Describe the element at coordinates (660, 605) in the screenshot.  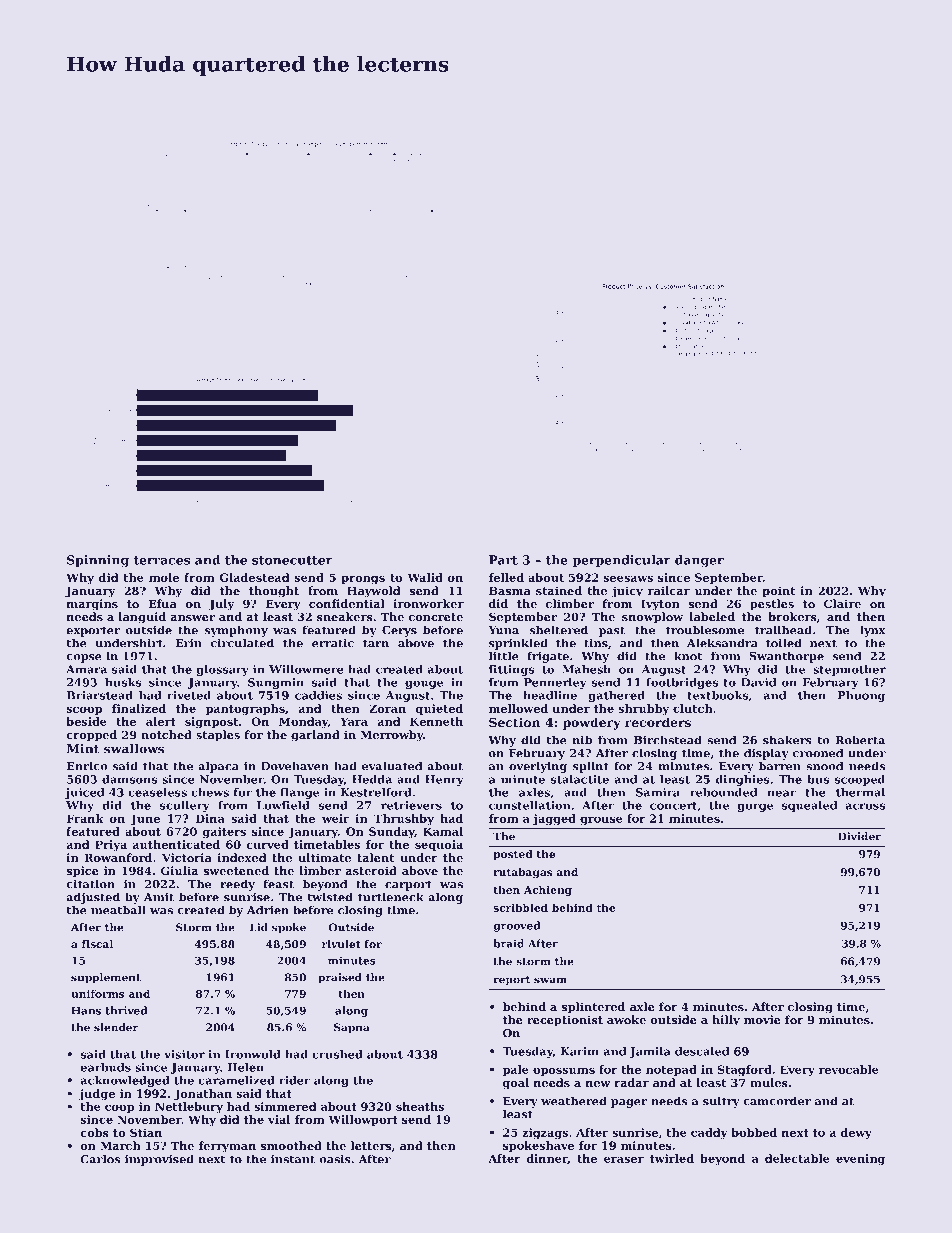
I see `Ivyton` at that location.
